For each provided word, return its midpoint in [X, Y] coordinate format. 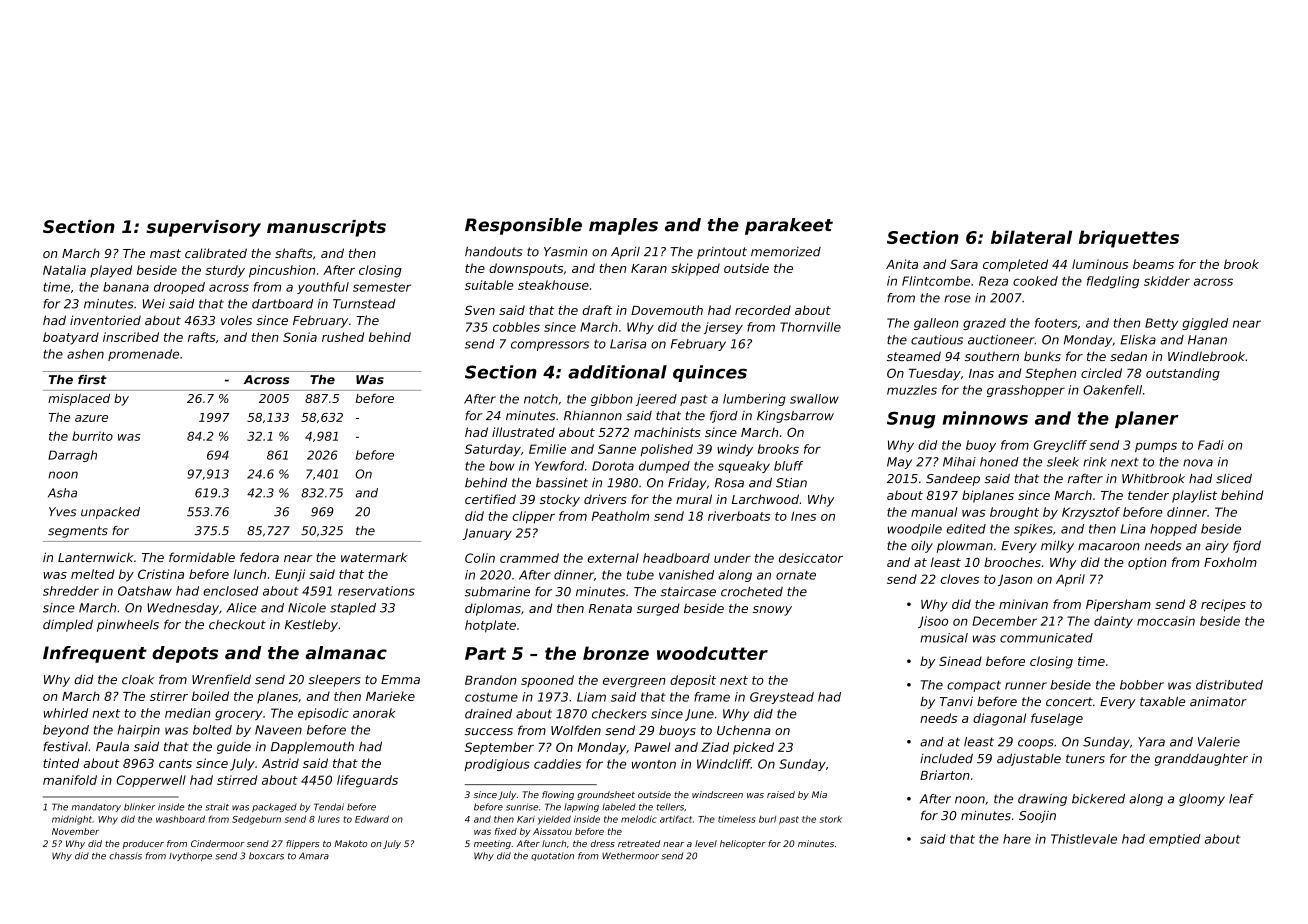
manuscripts [326, 228]
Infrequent [95, 654]
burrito [92, 436]
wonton [654, 764]
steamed [914, 356]
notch [541, 399]
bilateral [1031, 237]
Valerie [1219, 742]
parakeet [789, 226]
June [699, 715]
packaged [274, 807]
